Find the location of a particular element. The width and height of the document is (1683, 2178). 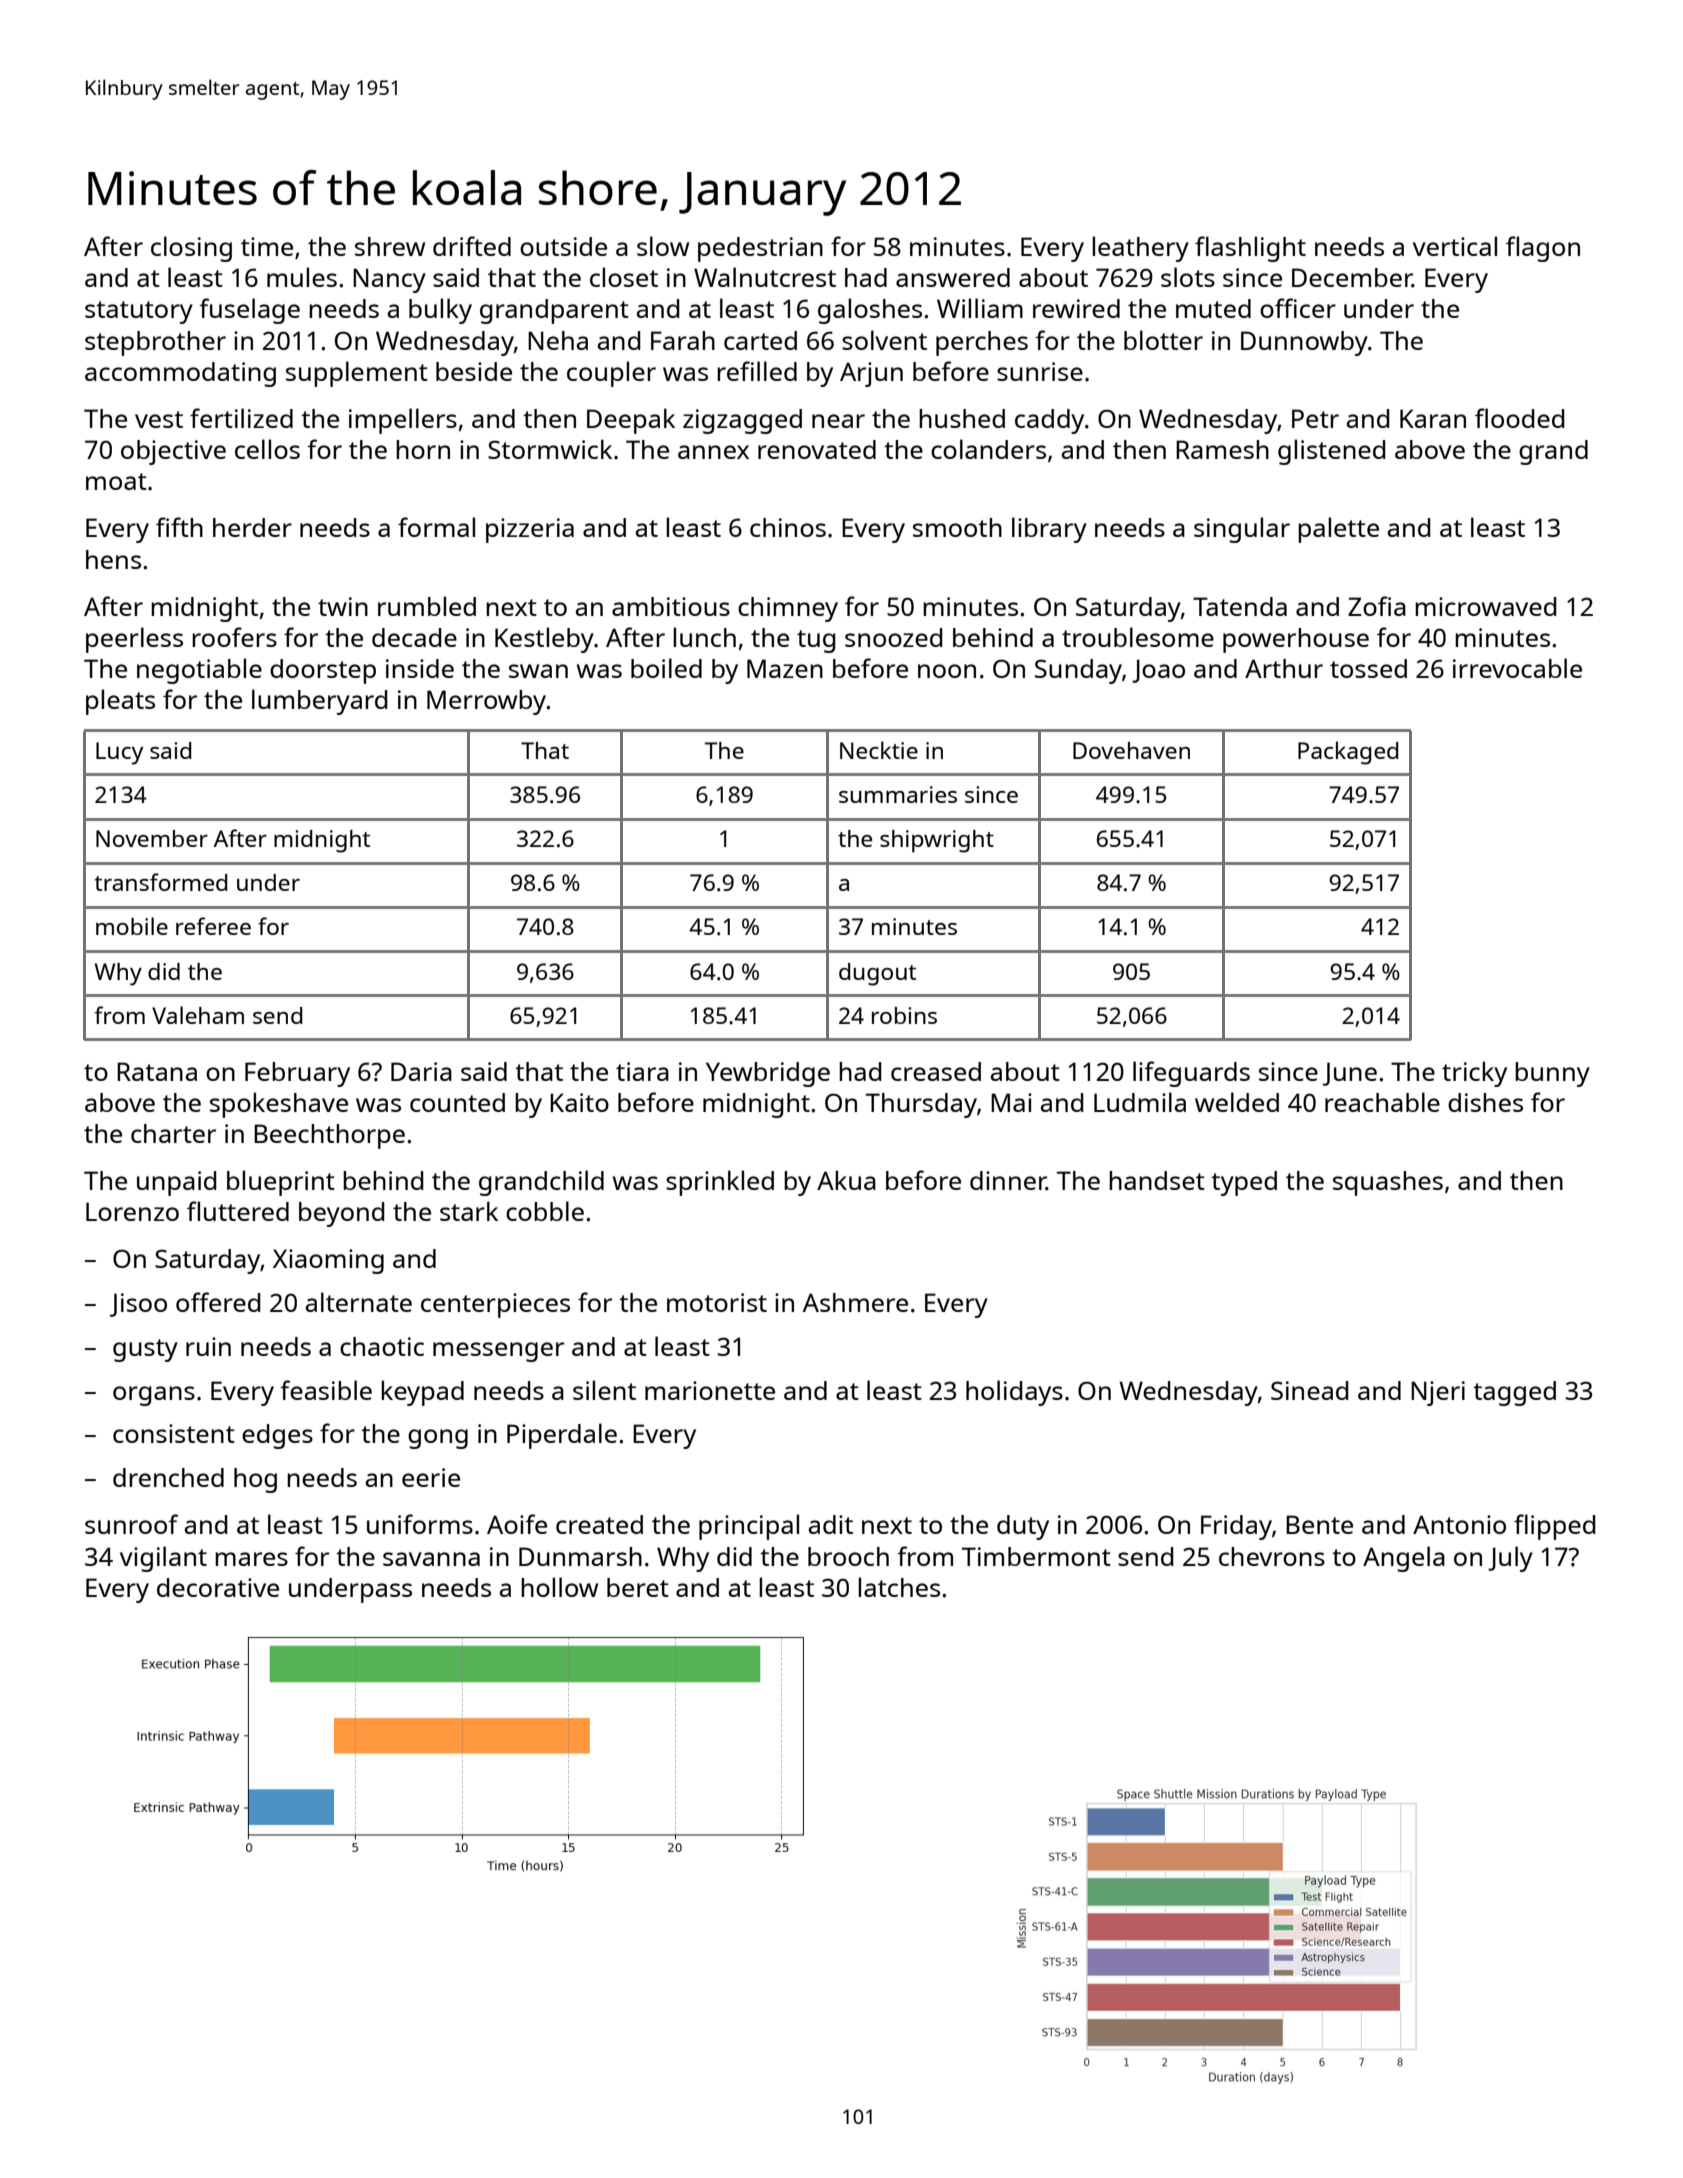

solvent is located at coordinates (884, 340).
